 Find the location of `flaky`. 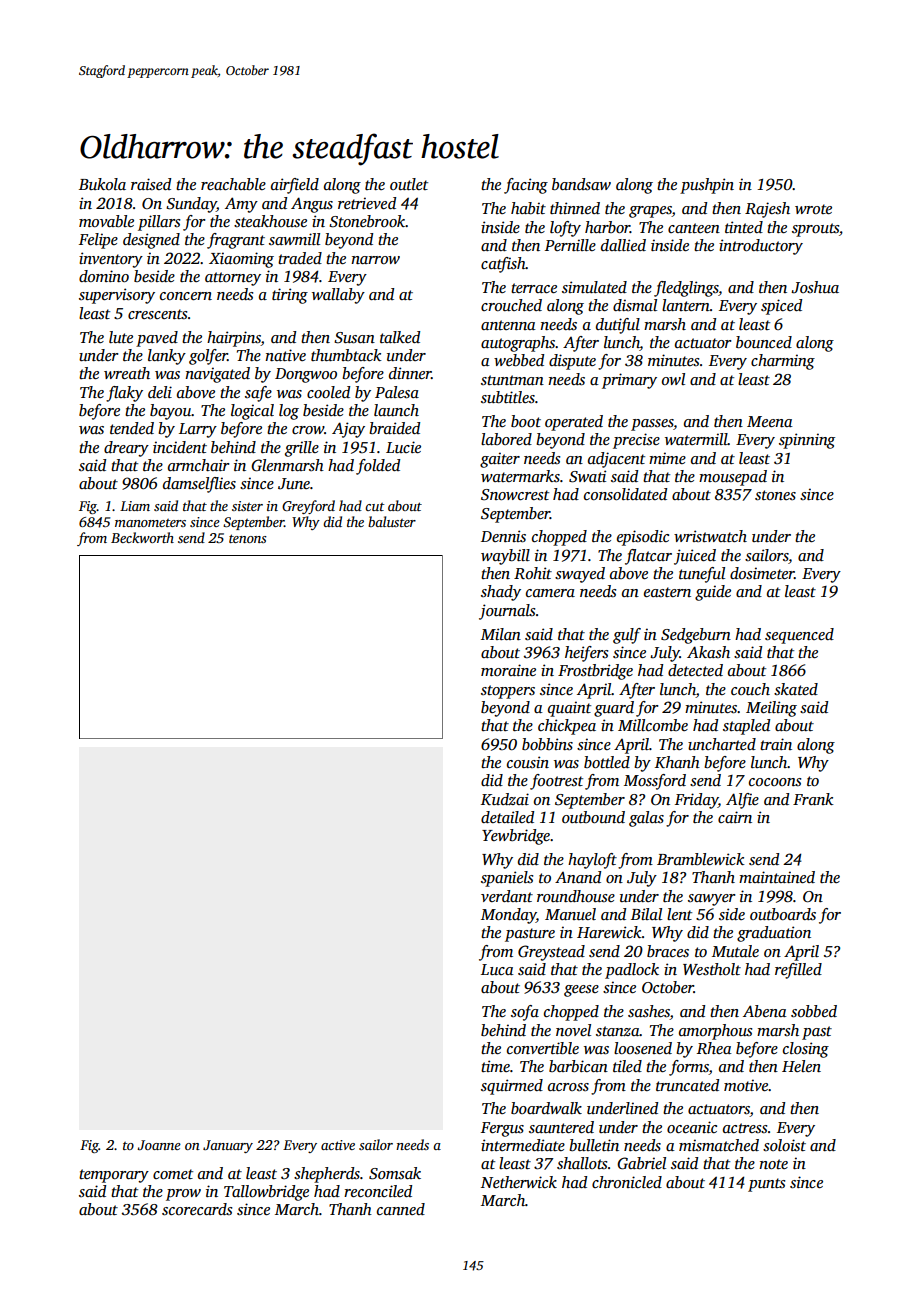

flaky is located at coordinates (124, 394).
